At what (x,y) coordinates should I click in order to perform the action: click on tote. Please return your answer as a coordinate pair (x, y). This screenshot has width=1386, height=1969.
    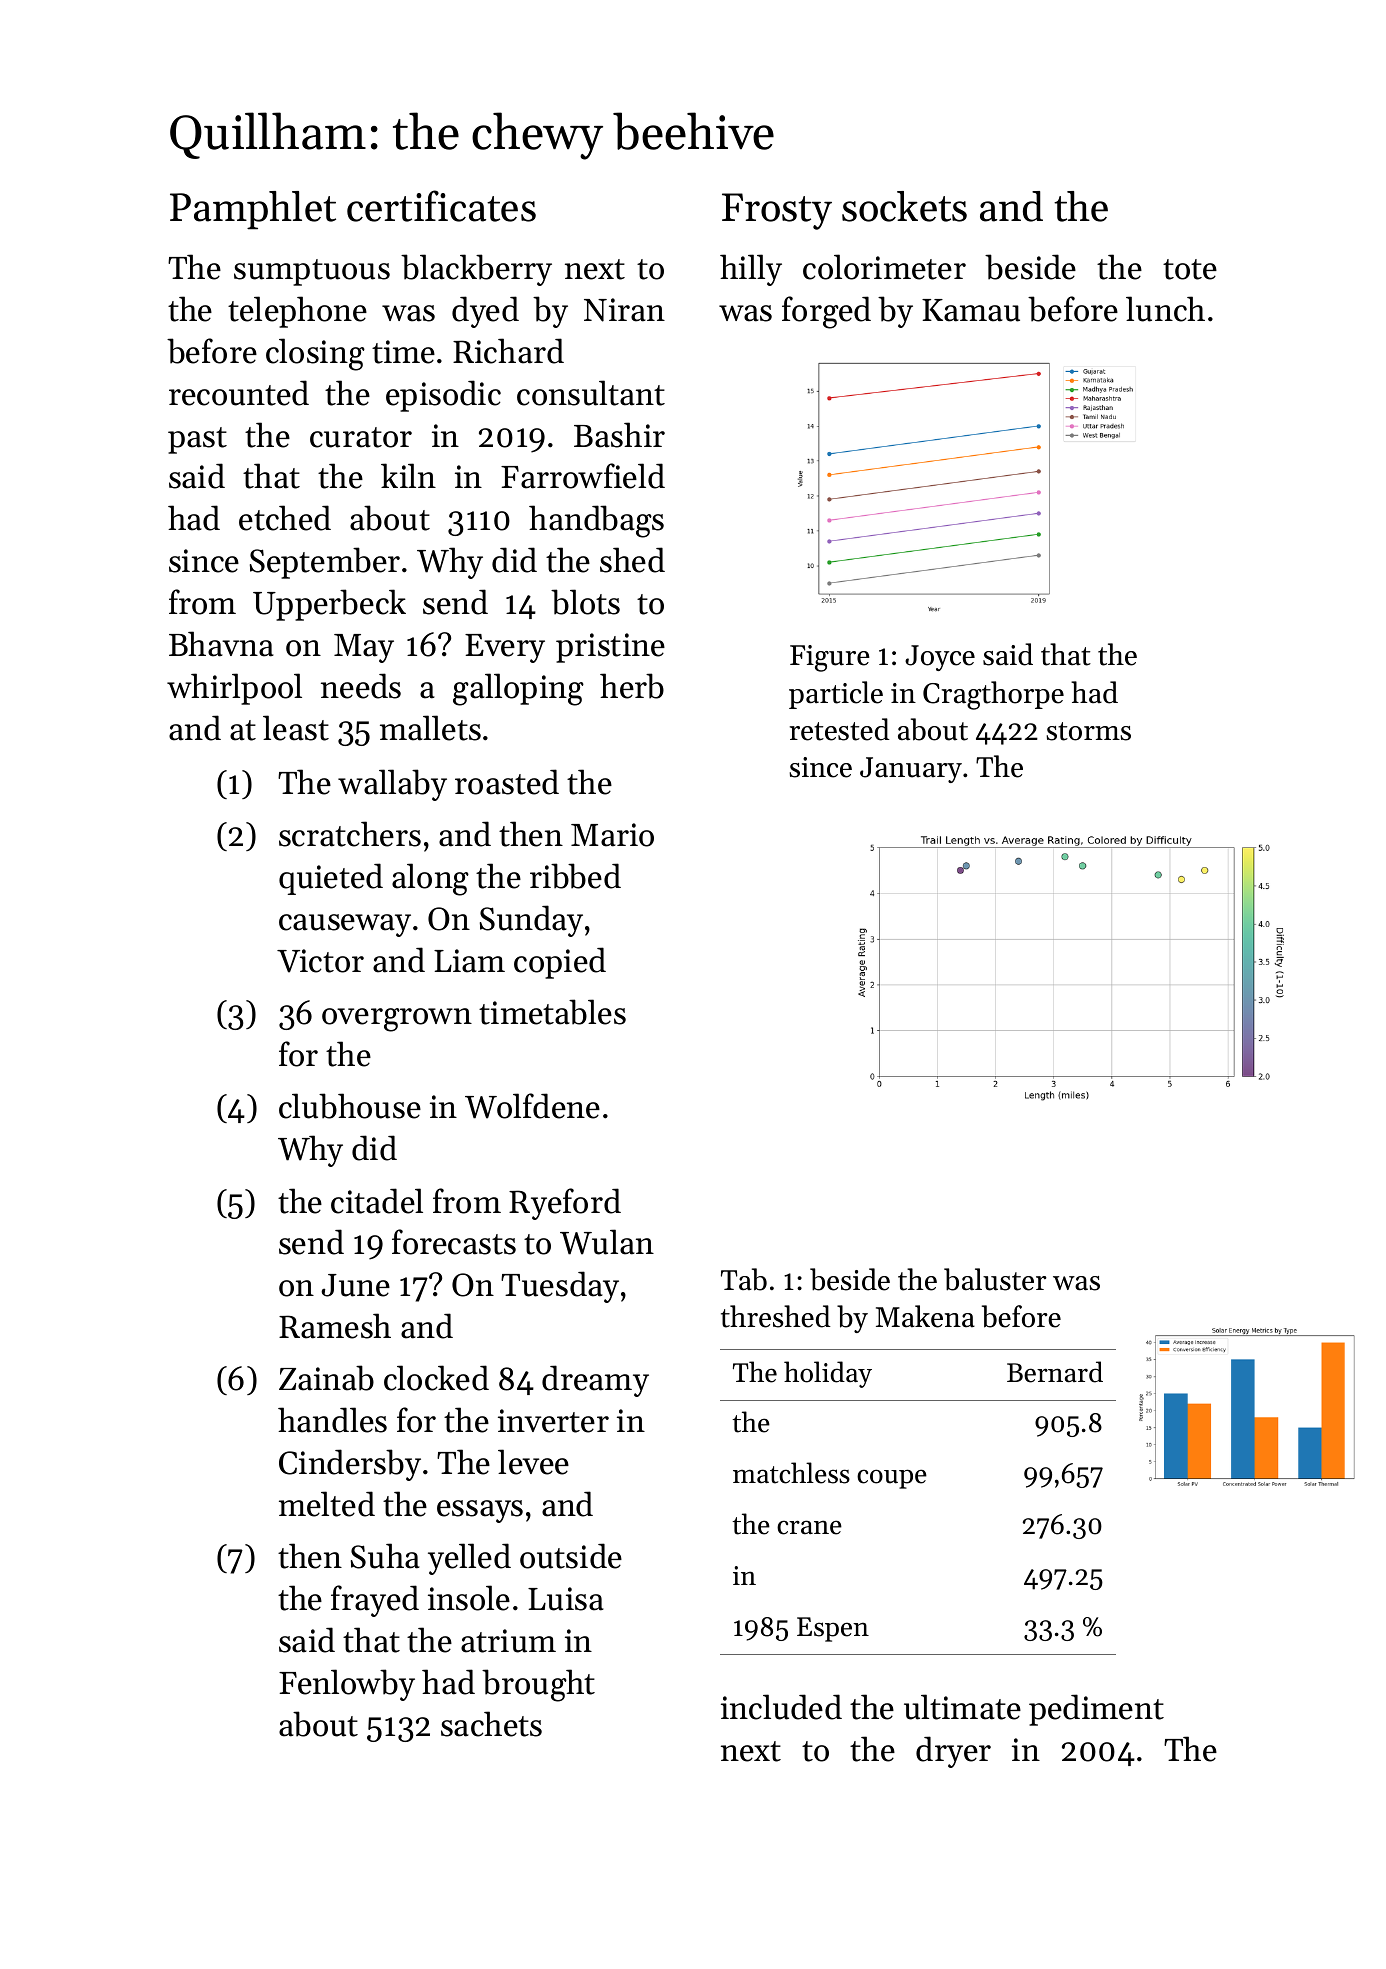
    Looking at the image, I should click on (1190, 269).
